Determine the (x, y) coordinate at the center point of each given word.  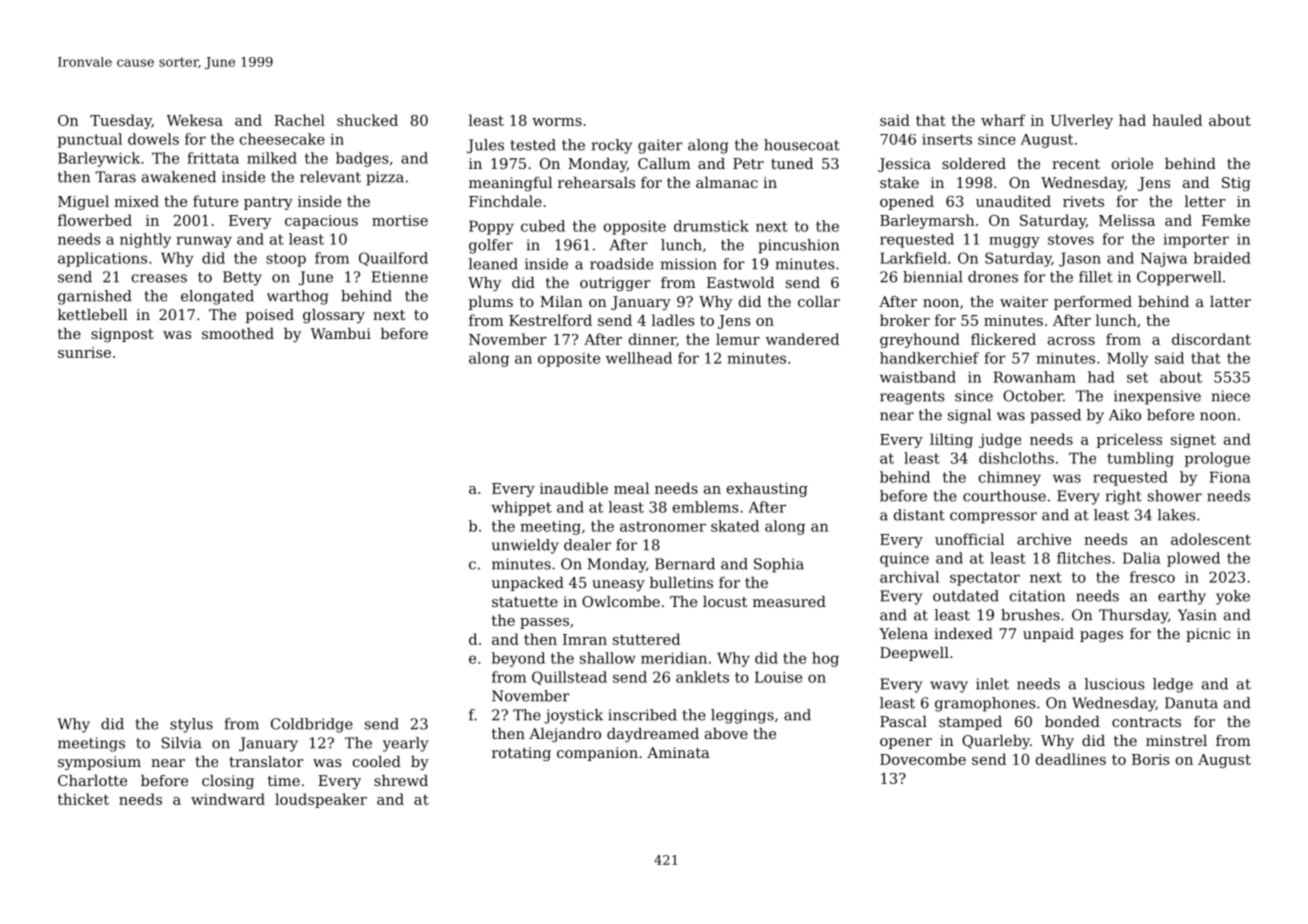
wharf (1003, 120)
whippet (521, 508)
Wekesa (194, 120)
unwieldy (525, 546)
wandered (802, 339)
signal (969, 416)
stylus (191, 725)
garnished (95, 297)
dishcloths (1016, 458)
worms (557, 122)
